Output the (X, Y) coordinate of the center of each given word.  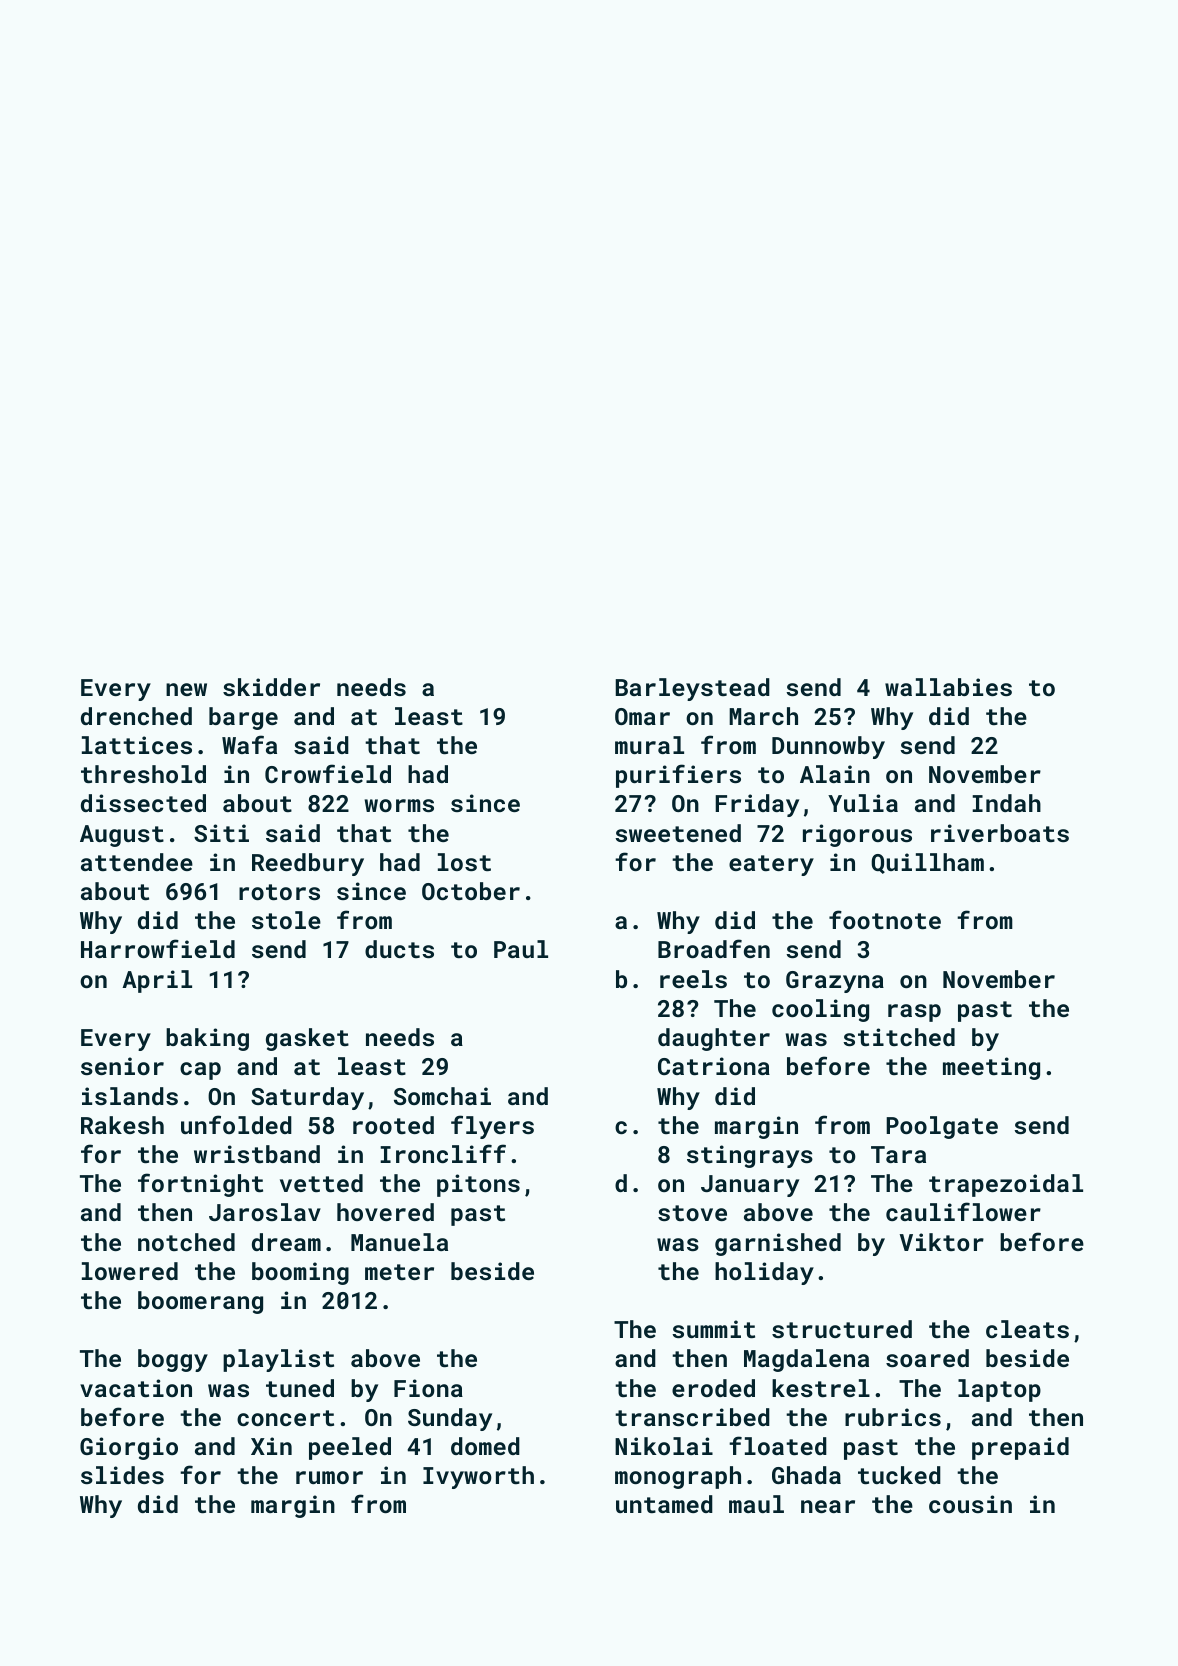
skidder (271, 687)
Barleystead (692, 689)
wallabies (948, 687)
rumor (329, 1477)
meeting (991, 1068)
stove (692, 1213)
